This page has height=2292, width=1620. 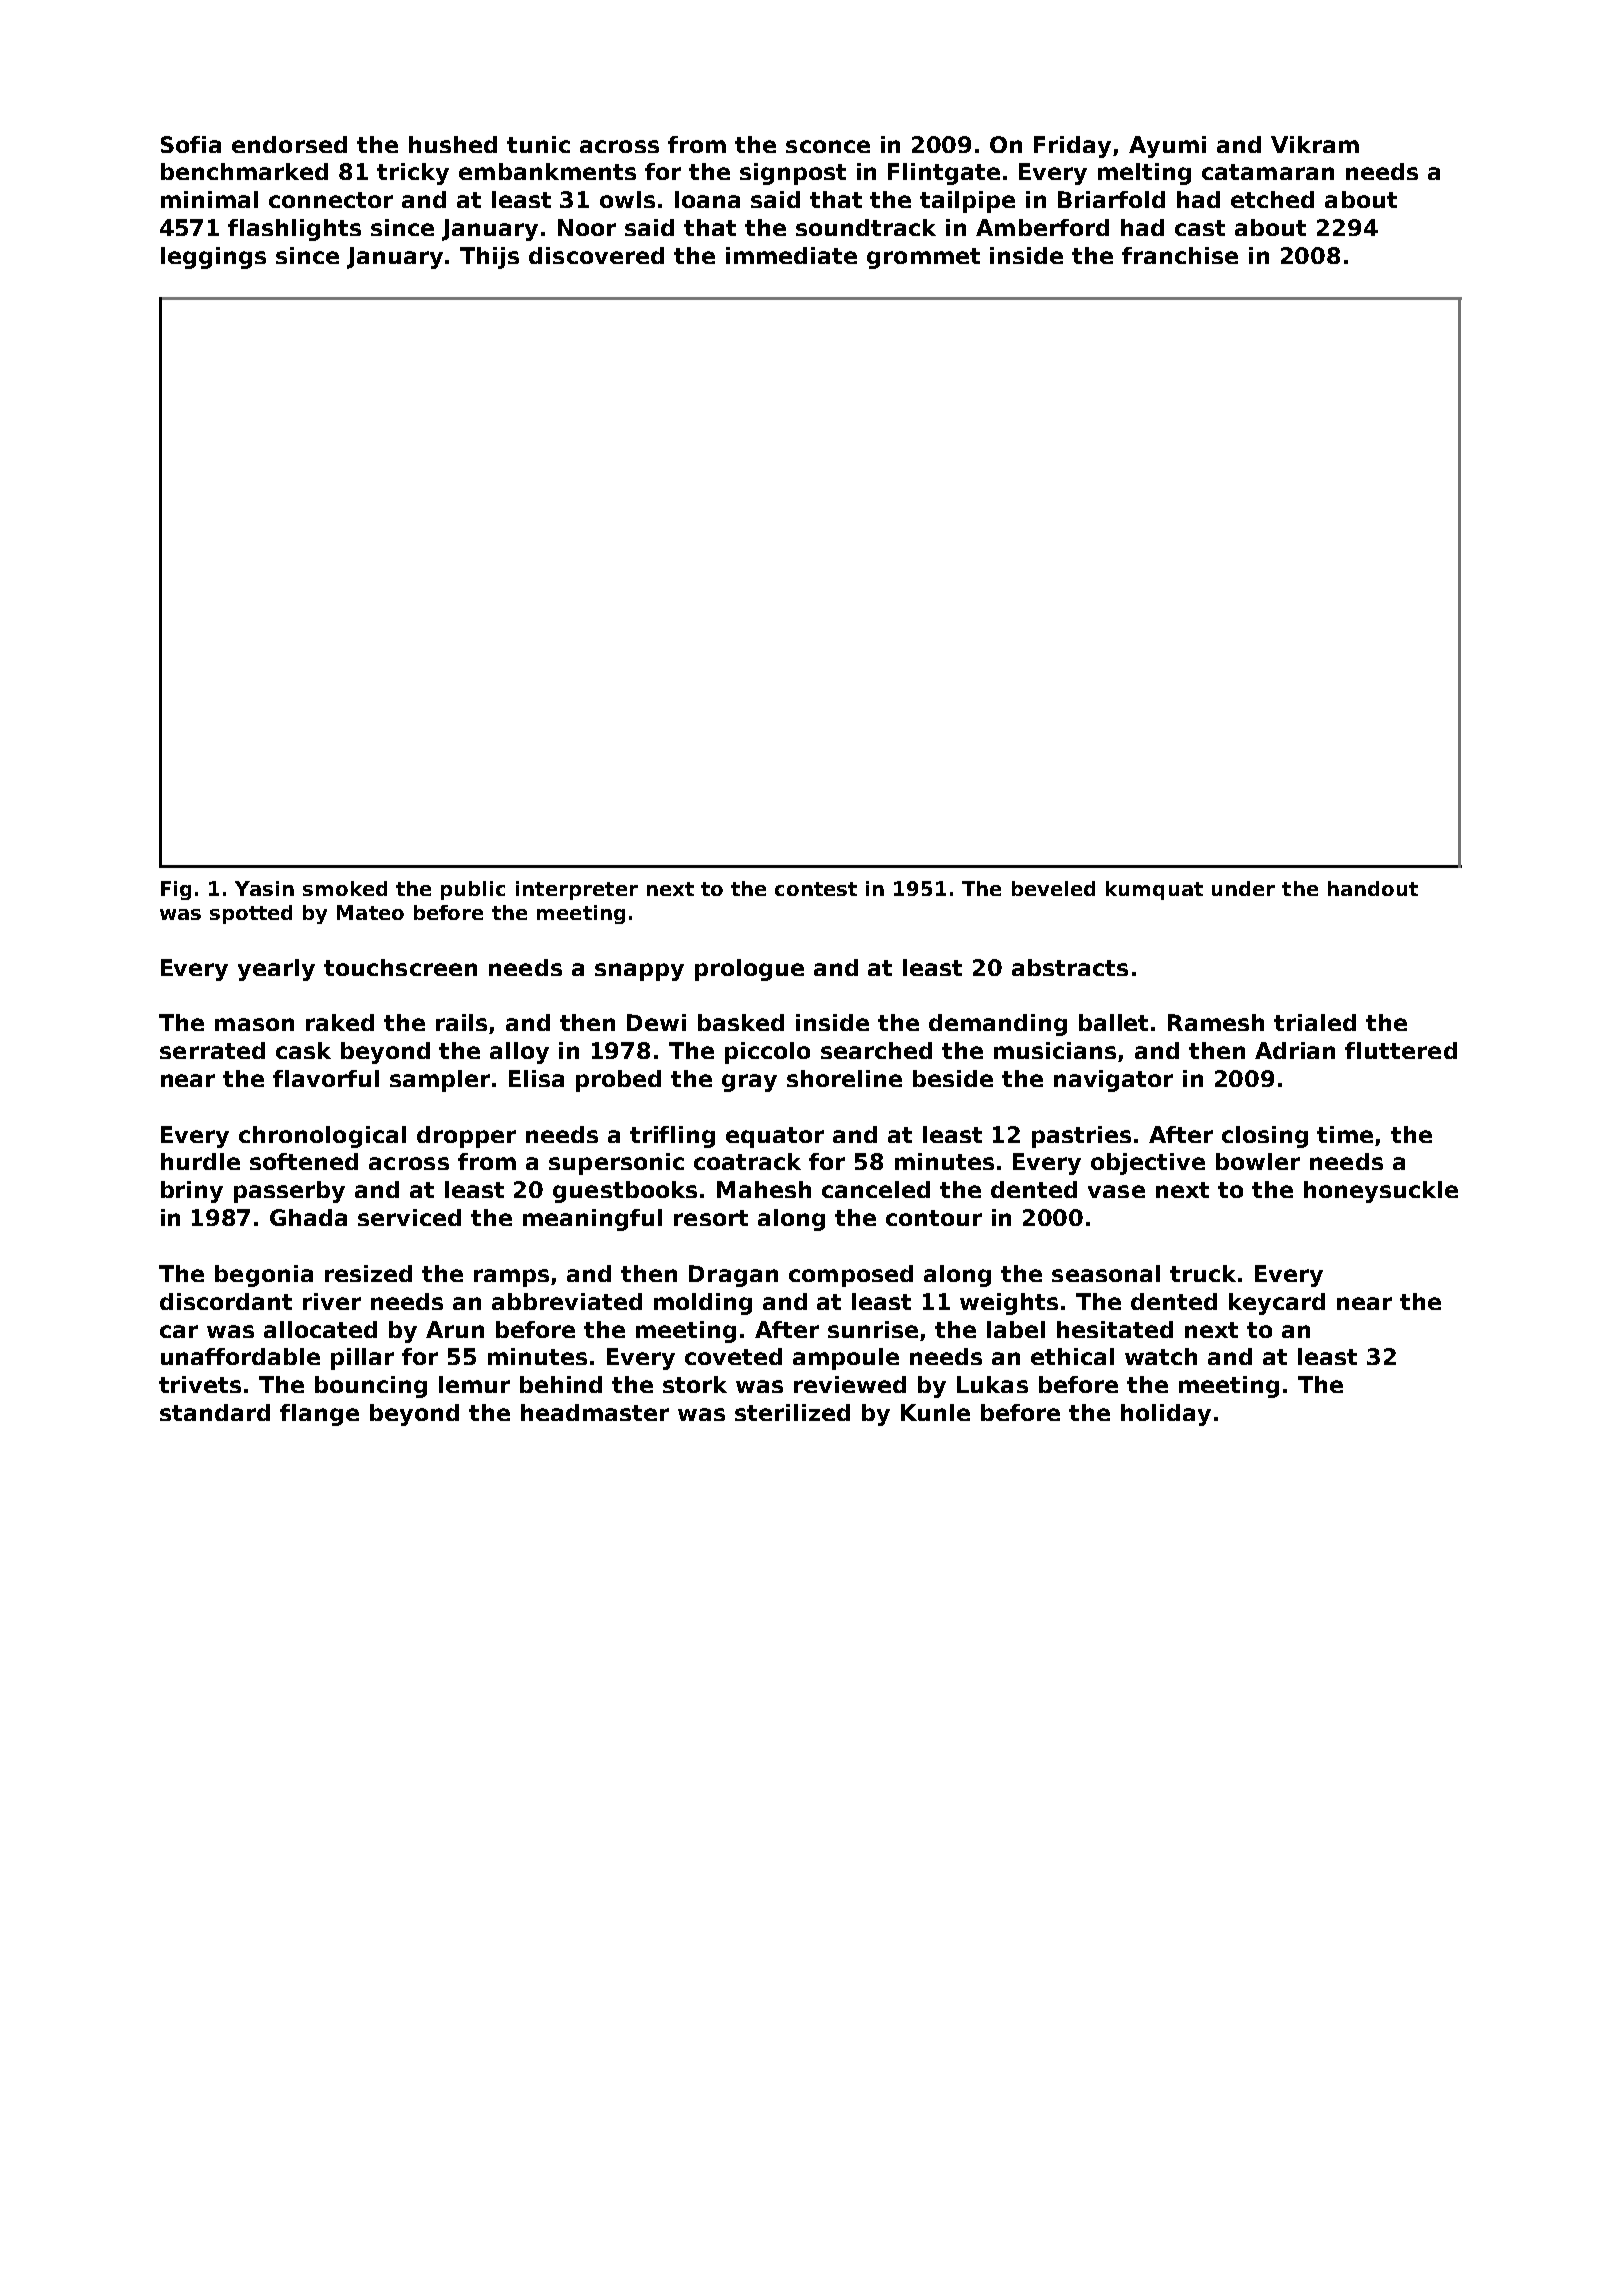 I want to click on unaffordable, so click(x=240, y=1356).
